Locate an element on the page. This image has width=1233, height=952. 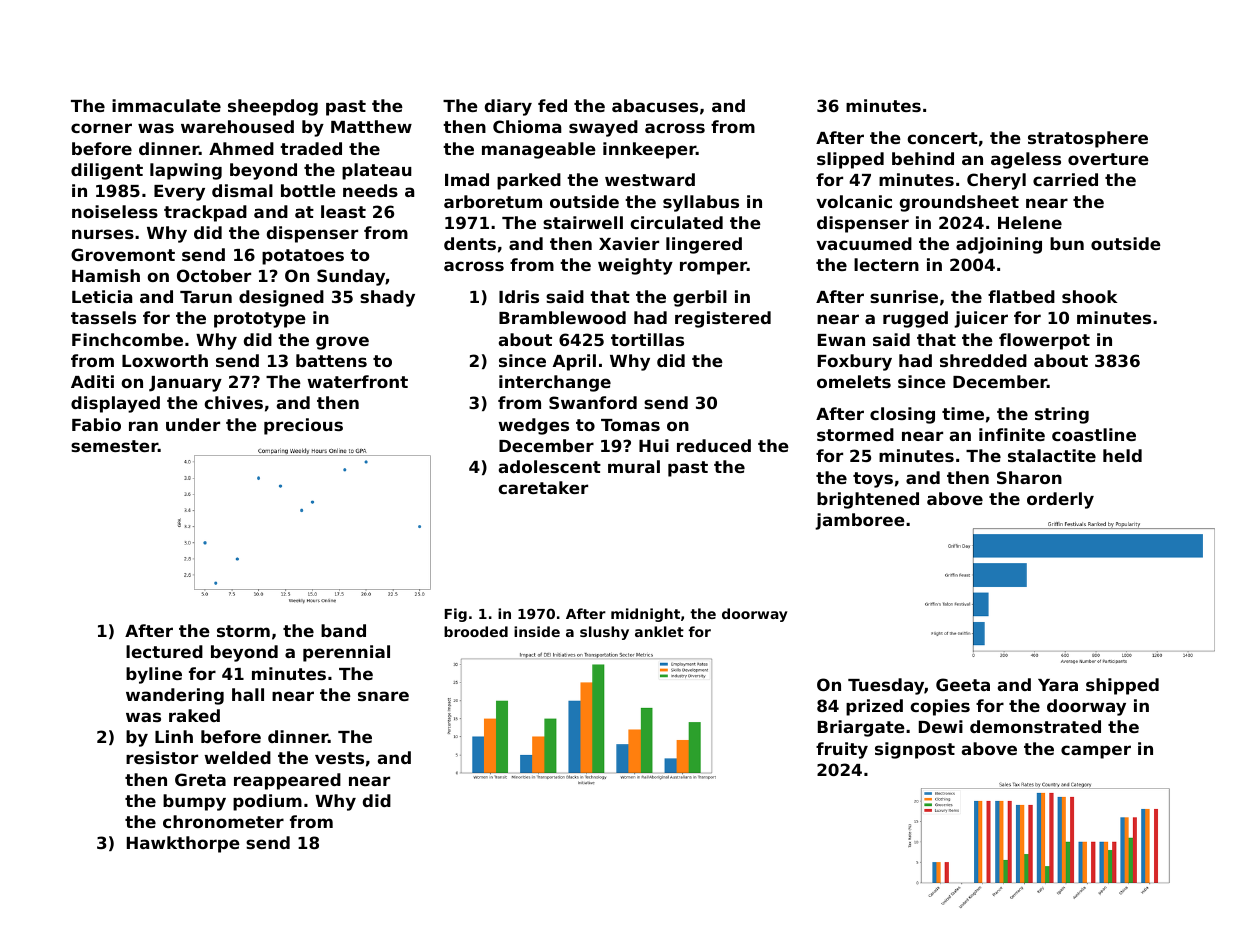
anklet is located at coordinates (659, 631).
